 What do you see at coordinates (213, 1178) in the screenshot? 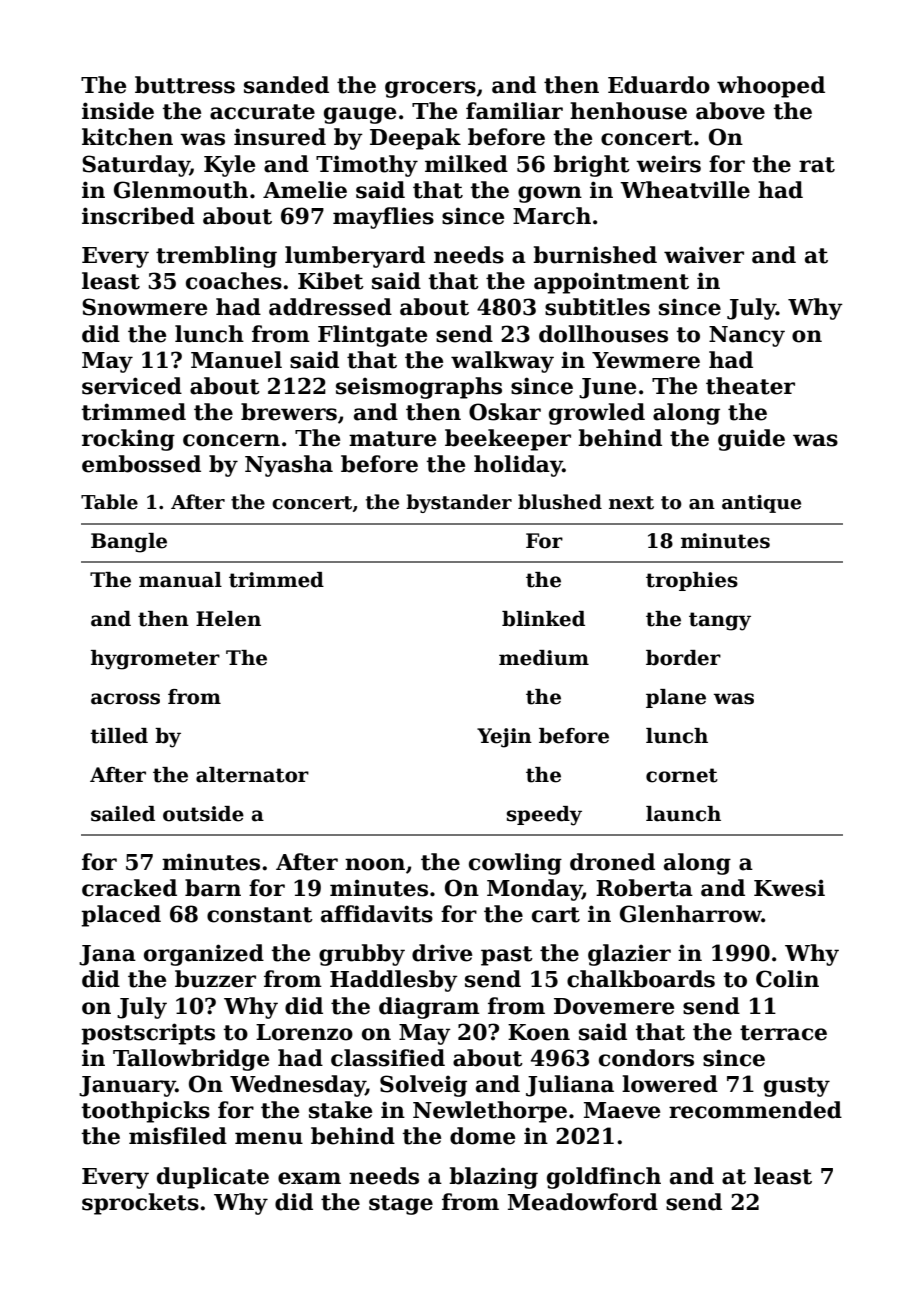
I see `duplicate` at bounding box center [213, 1178].
